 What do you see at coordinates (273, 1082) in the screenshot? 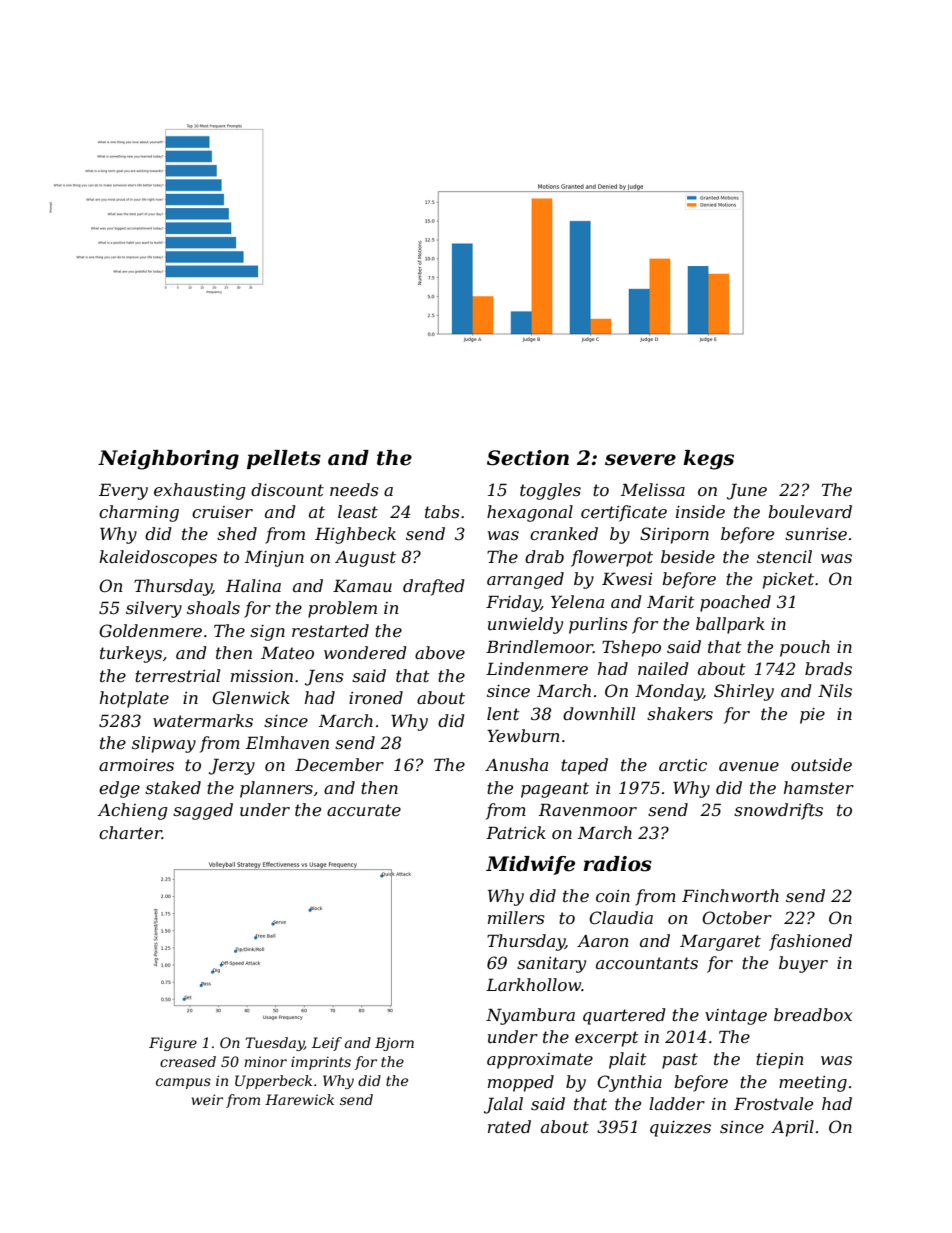
I see `Upperbeck` at bounding box center [273, 1082].
